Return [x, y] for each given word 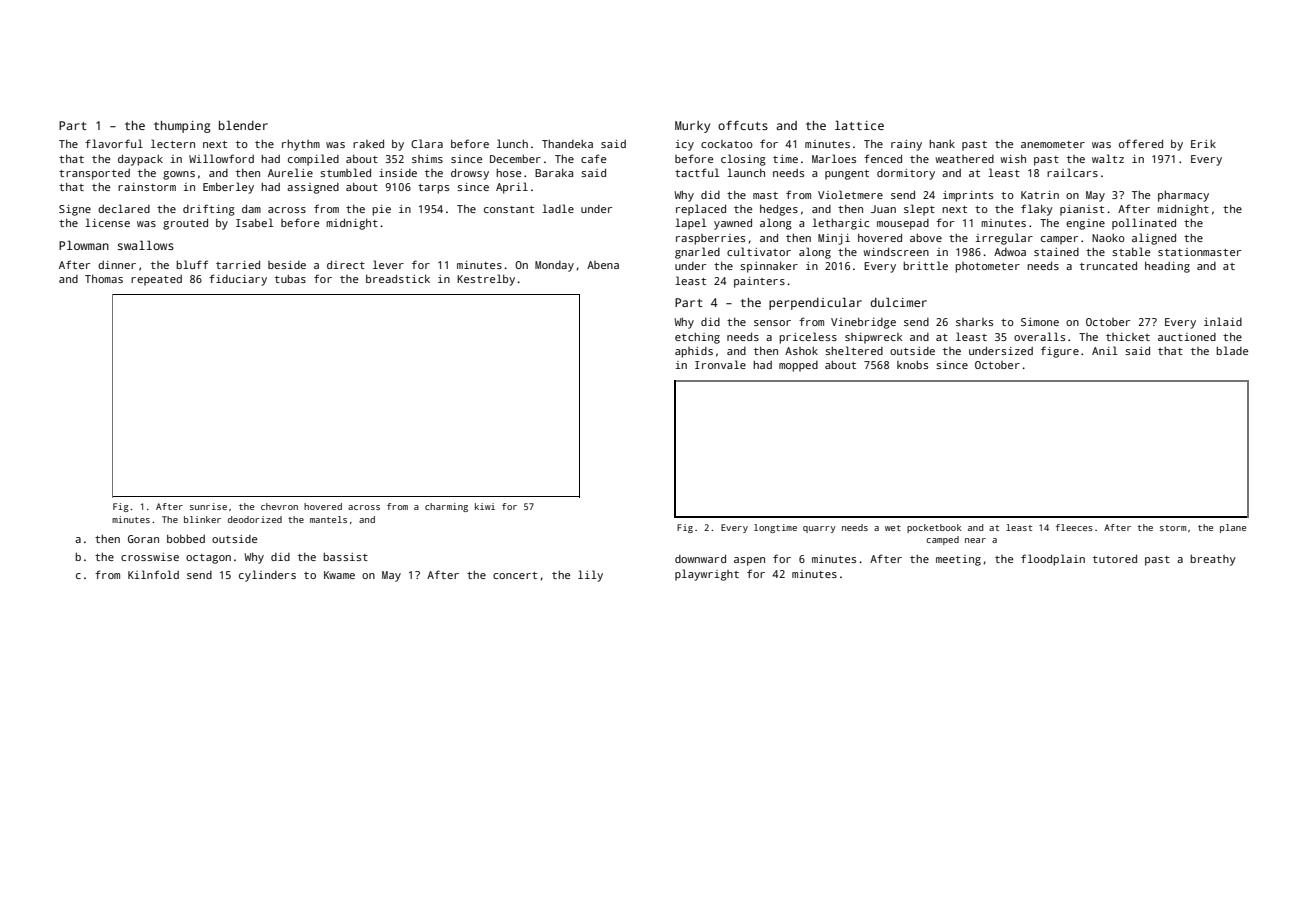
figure [1060, 352]
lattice [859, 125]
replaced [701, 210]
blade [1232, 350]
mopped [798, 366]
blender [243, 125]
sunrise [208, 506]
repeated [156, 280]
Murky [692, 127]
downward [700, 558]
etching [697, 338]
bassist [345, 557]
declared [124, 208]
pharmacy [1183, 196]
